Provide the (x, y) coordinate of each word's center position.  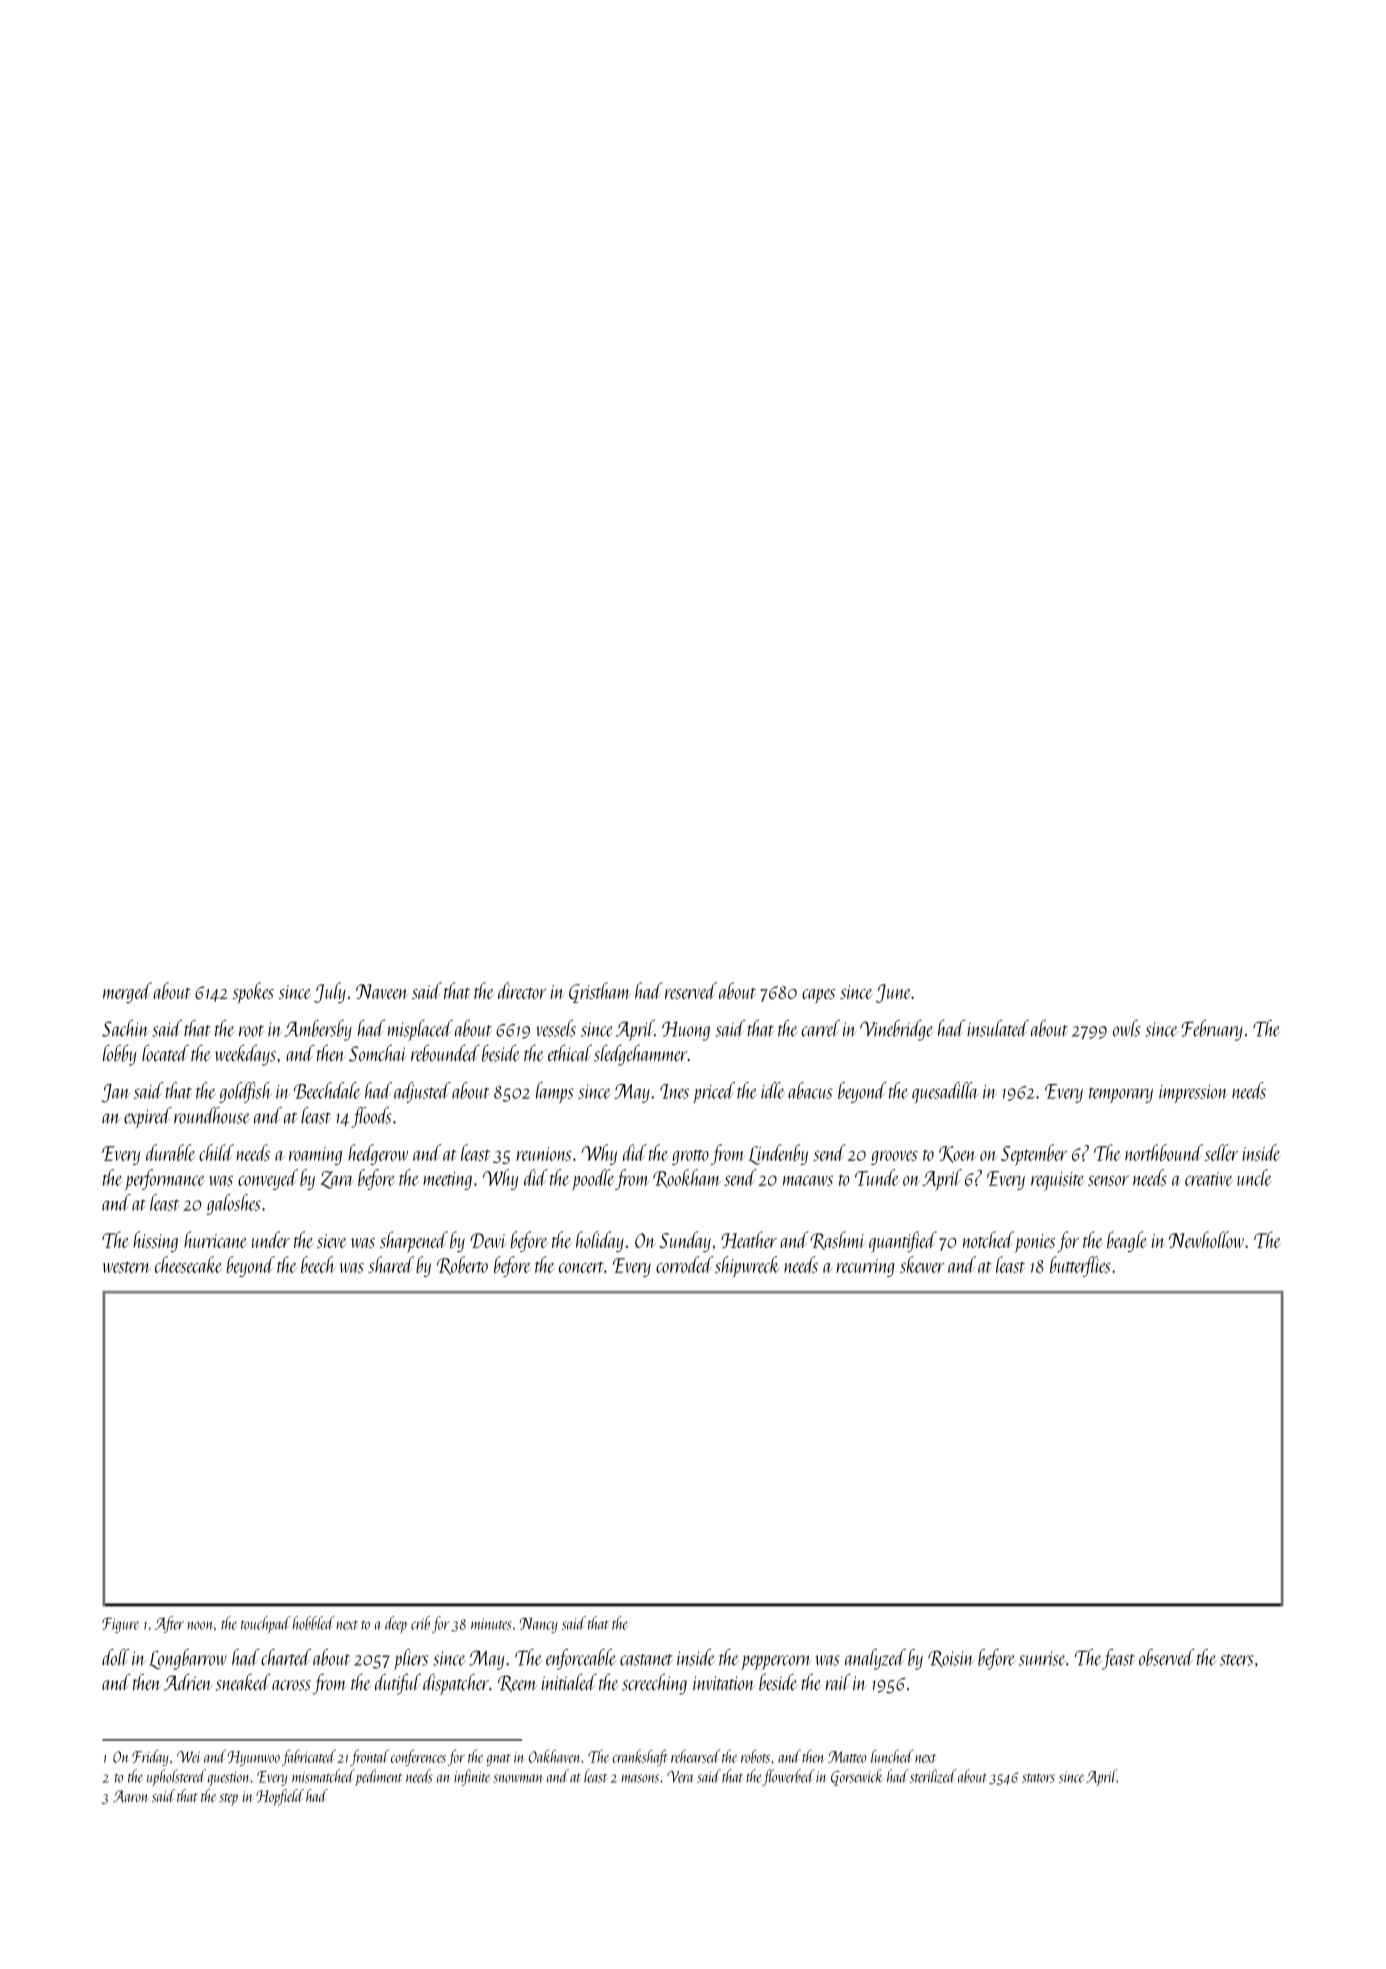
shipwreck (747, 1267)
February (1212, 1030)
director (522, 990)
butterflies (1080, 1266)
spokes (253, 993)
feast (1118, 1659)
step (228, 1799)
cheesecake (188, 1264)
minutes (491, 1624)
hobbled (314, 1623)
